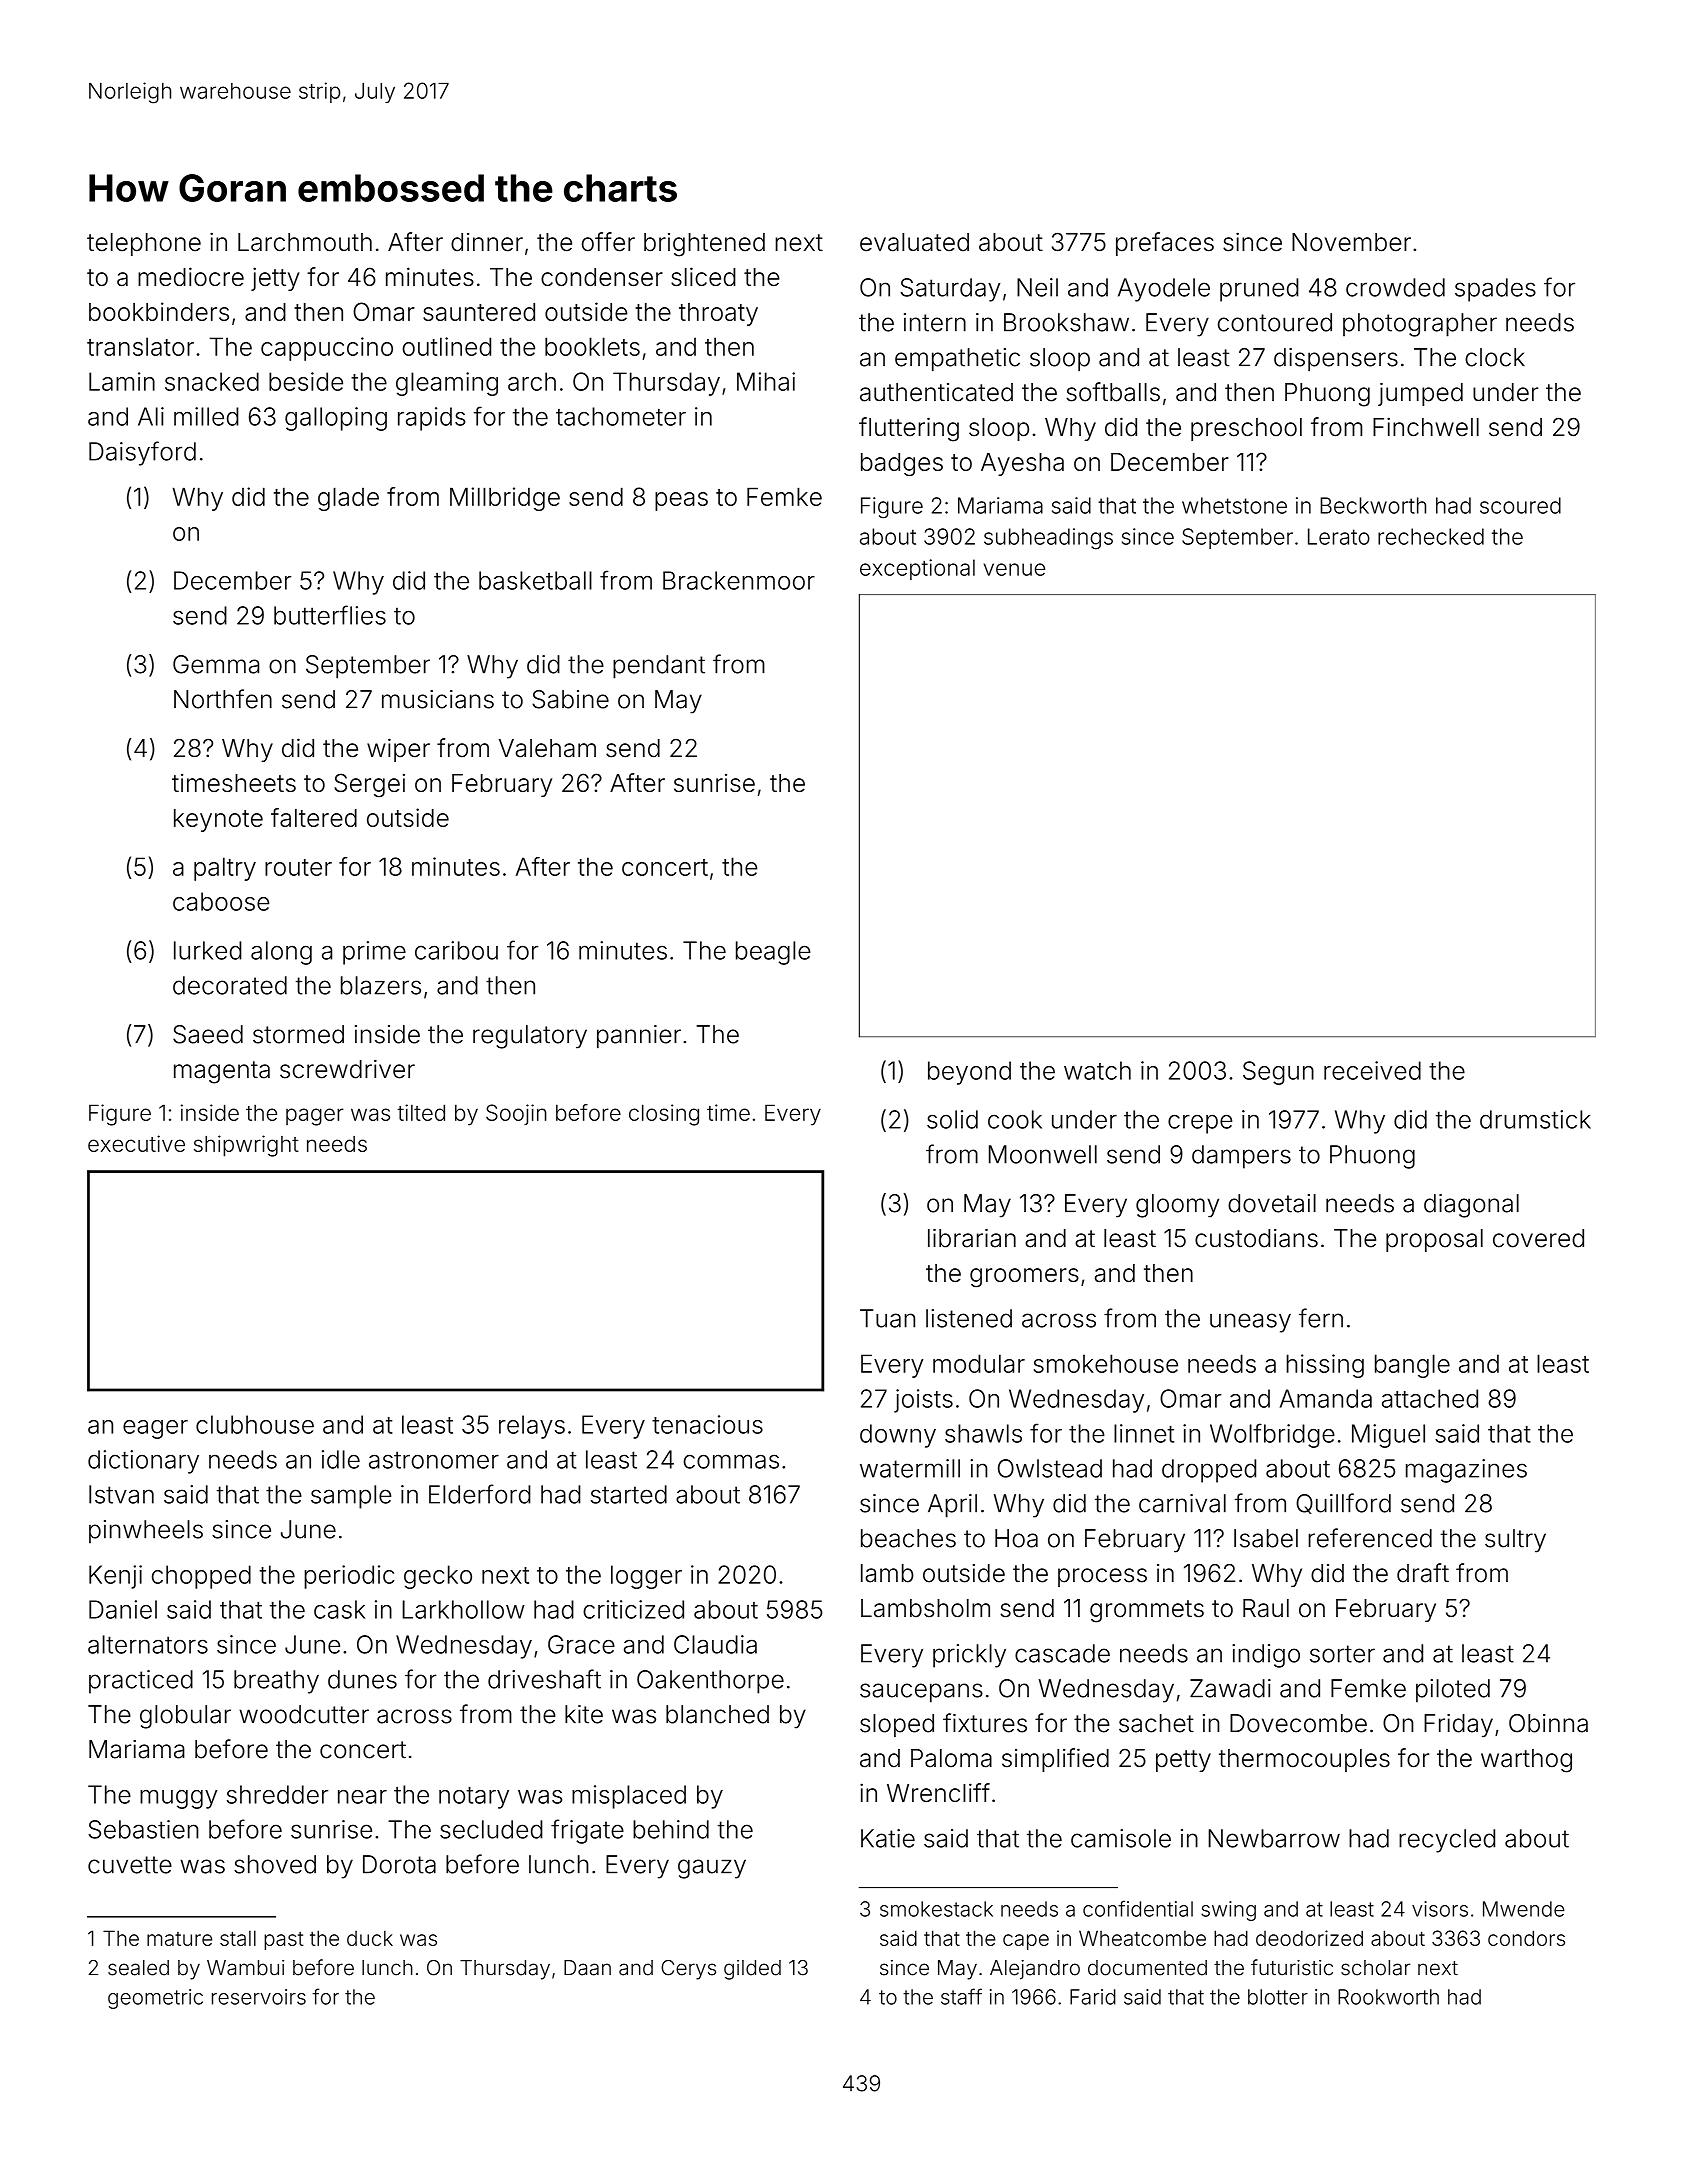 The width and height of the screenshot is (1683, 2178). What do you see at coordinates (1535, 1119) in the screenshot?
I see `drumstick` at bounding box center [1535, 1119].
